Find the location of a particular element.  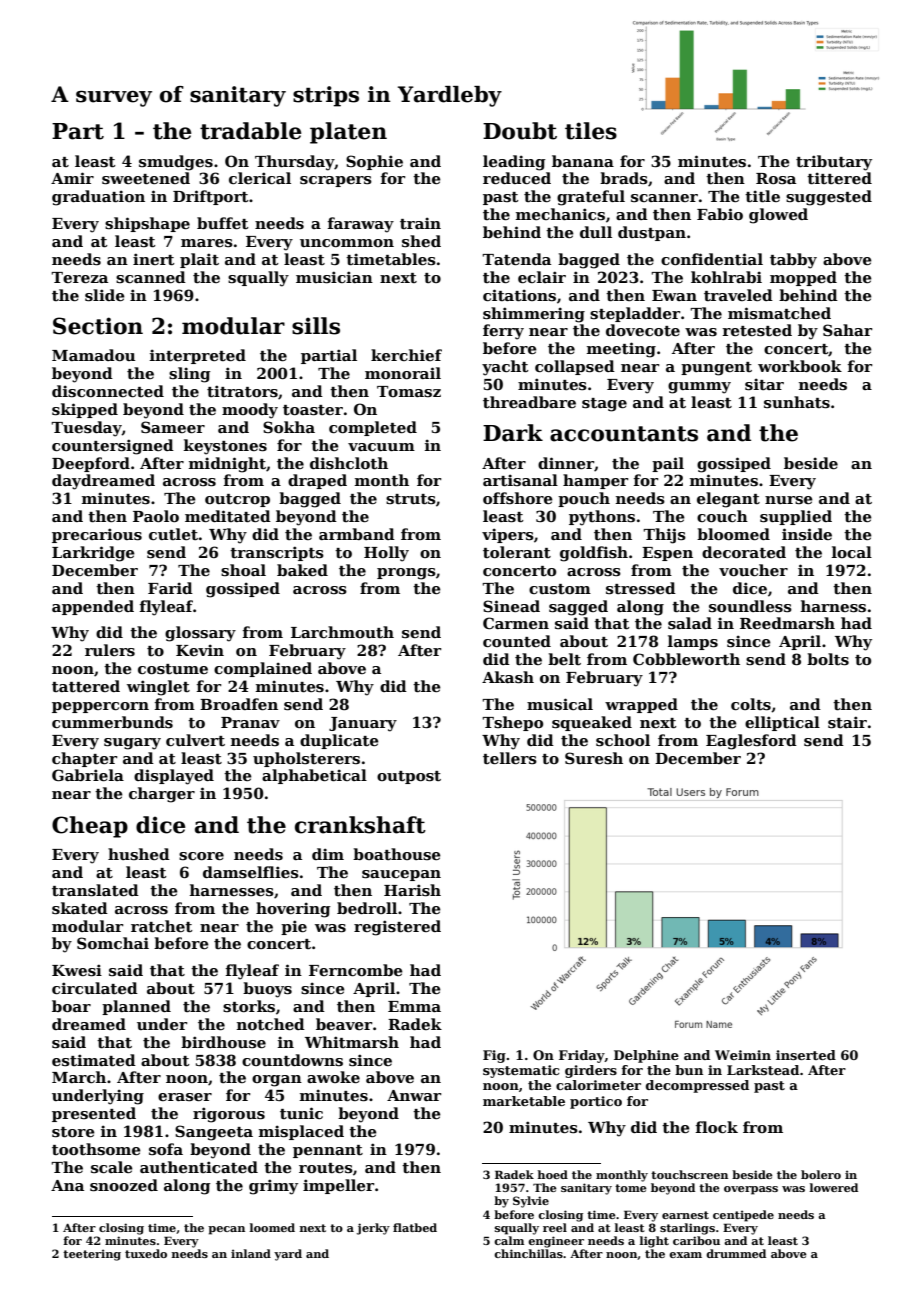

Delphine is located at coordinates (646, 1056).
